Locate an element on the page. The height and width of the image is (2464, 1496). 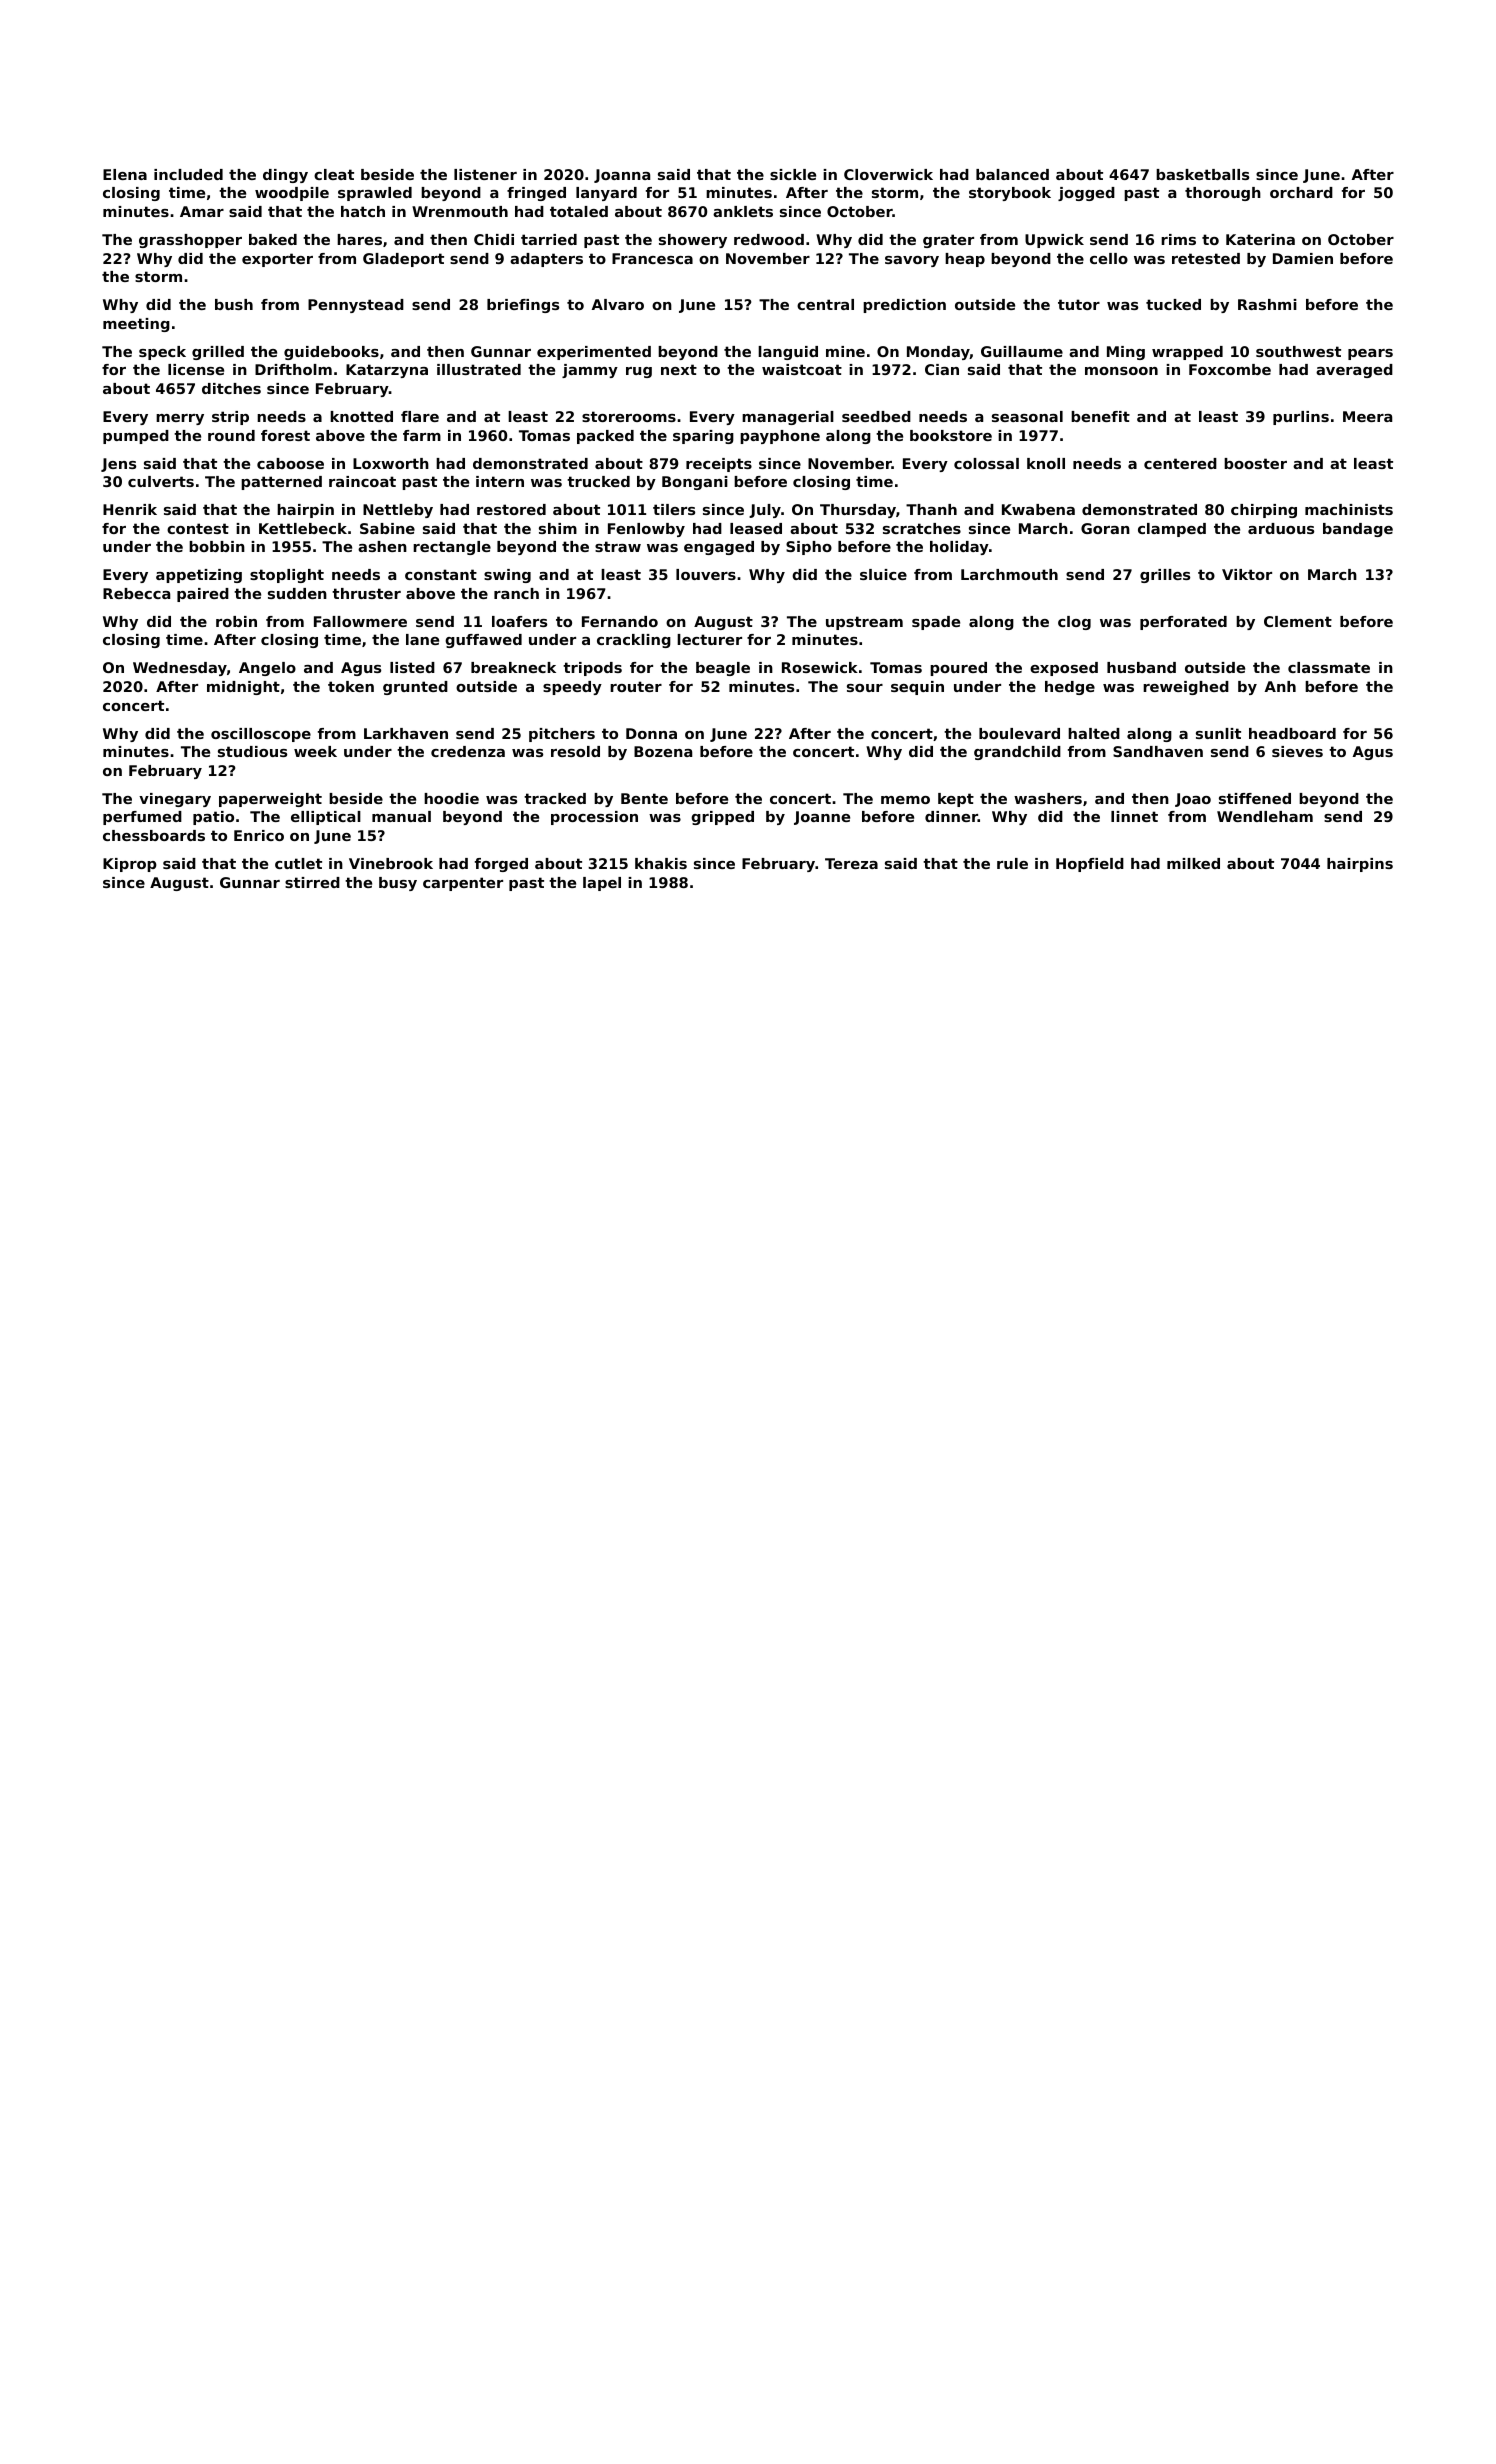
illustrated is located at coordinates (479, 369).
